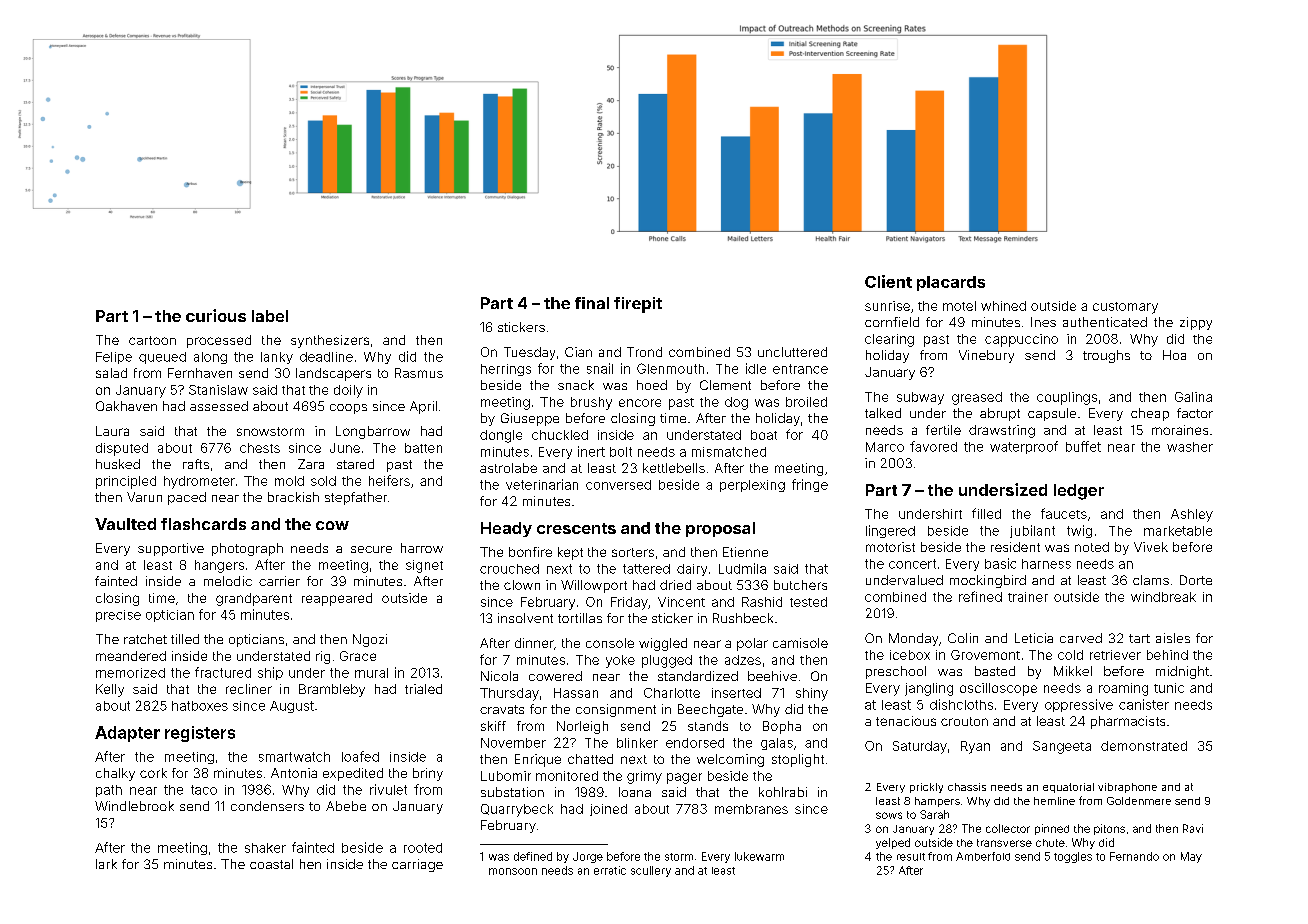 This page has height=924, width=1308. What do you see at coordinates (1125, 308) in the page?
I see `customary` at bounding box center [1125, 308].
